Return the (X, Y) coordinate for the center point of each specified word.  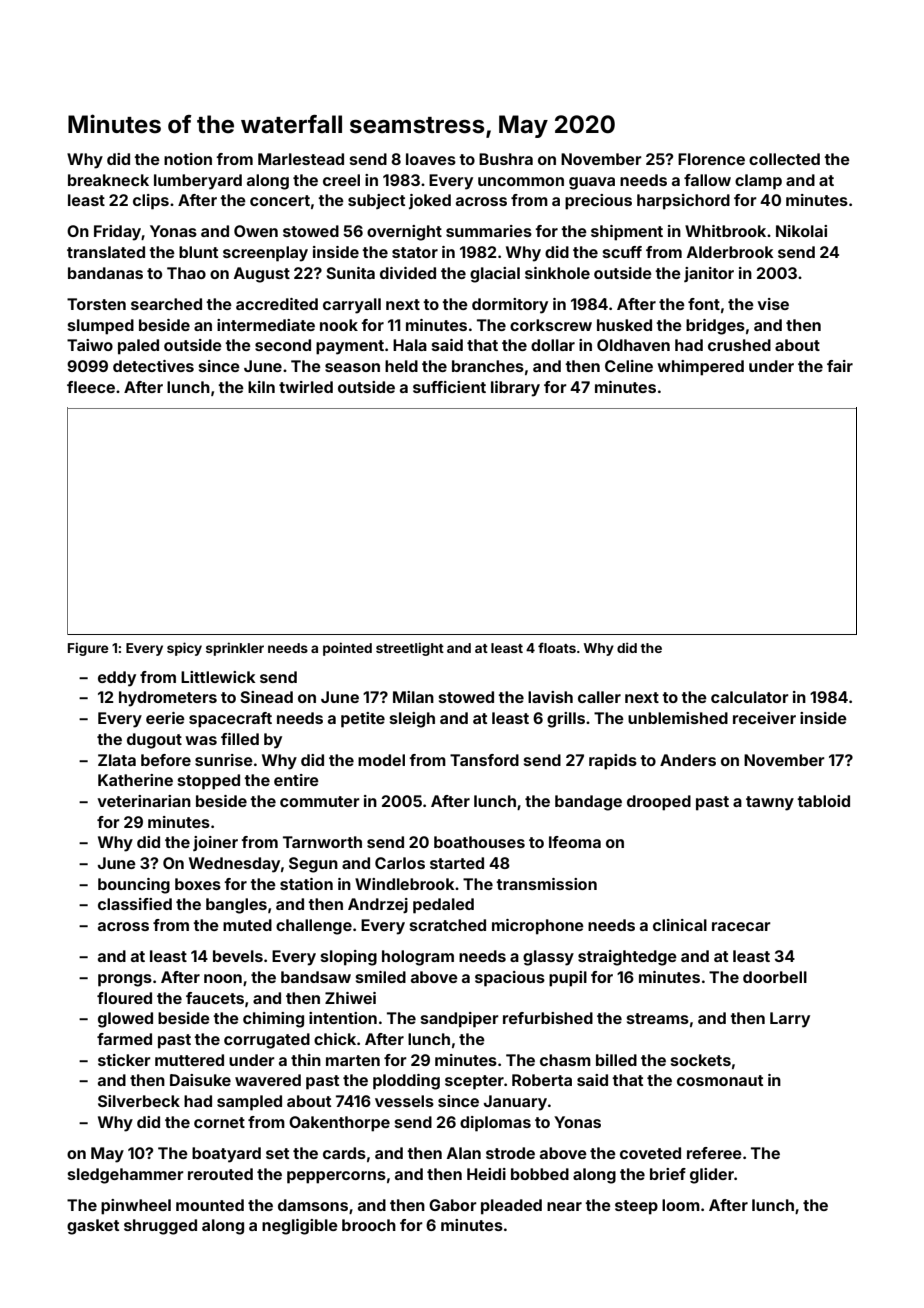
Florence (711, 159)
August (262, 275)
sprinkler (235, 649)
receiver (764, 718)
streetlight (410, 649)
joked (430, 201)
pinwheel (136, 1207)
